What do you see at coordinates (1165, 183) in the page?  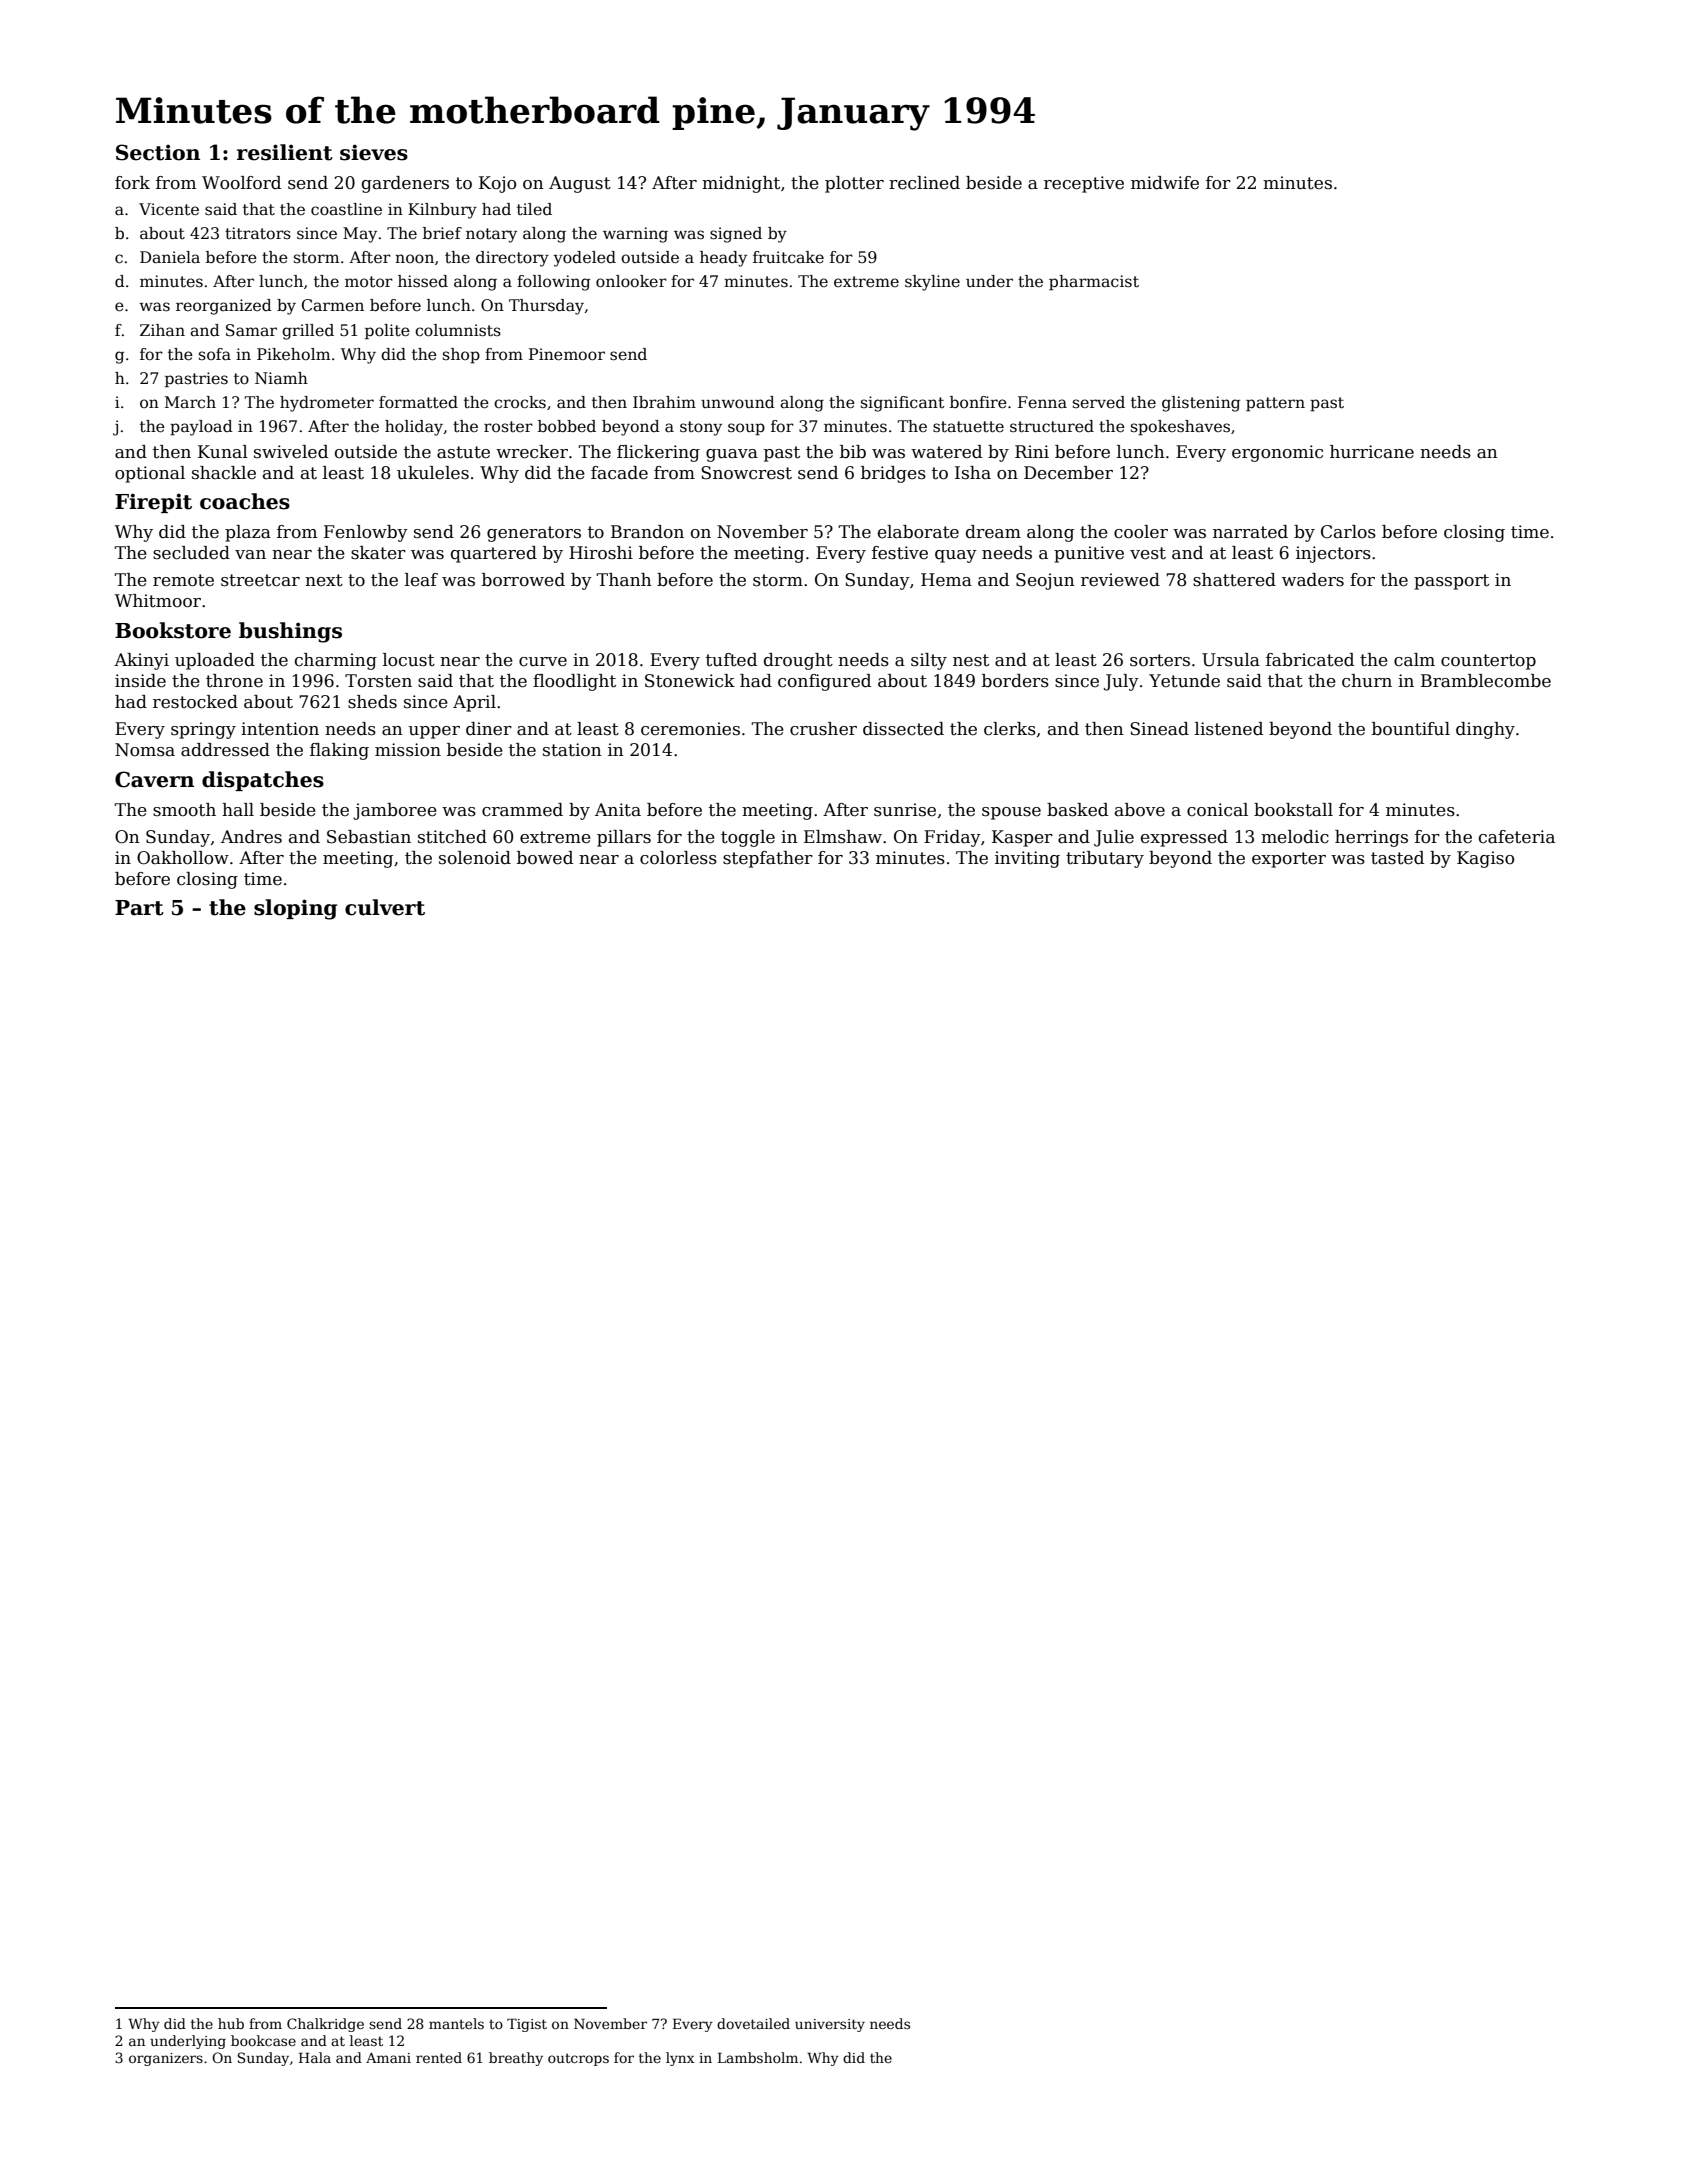 I see `midwife` at bounding box center [1165, 183].
